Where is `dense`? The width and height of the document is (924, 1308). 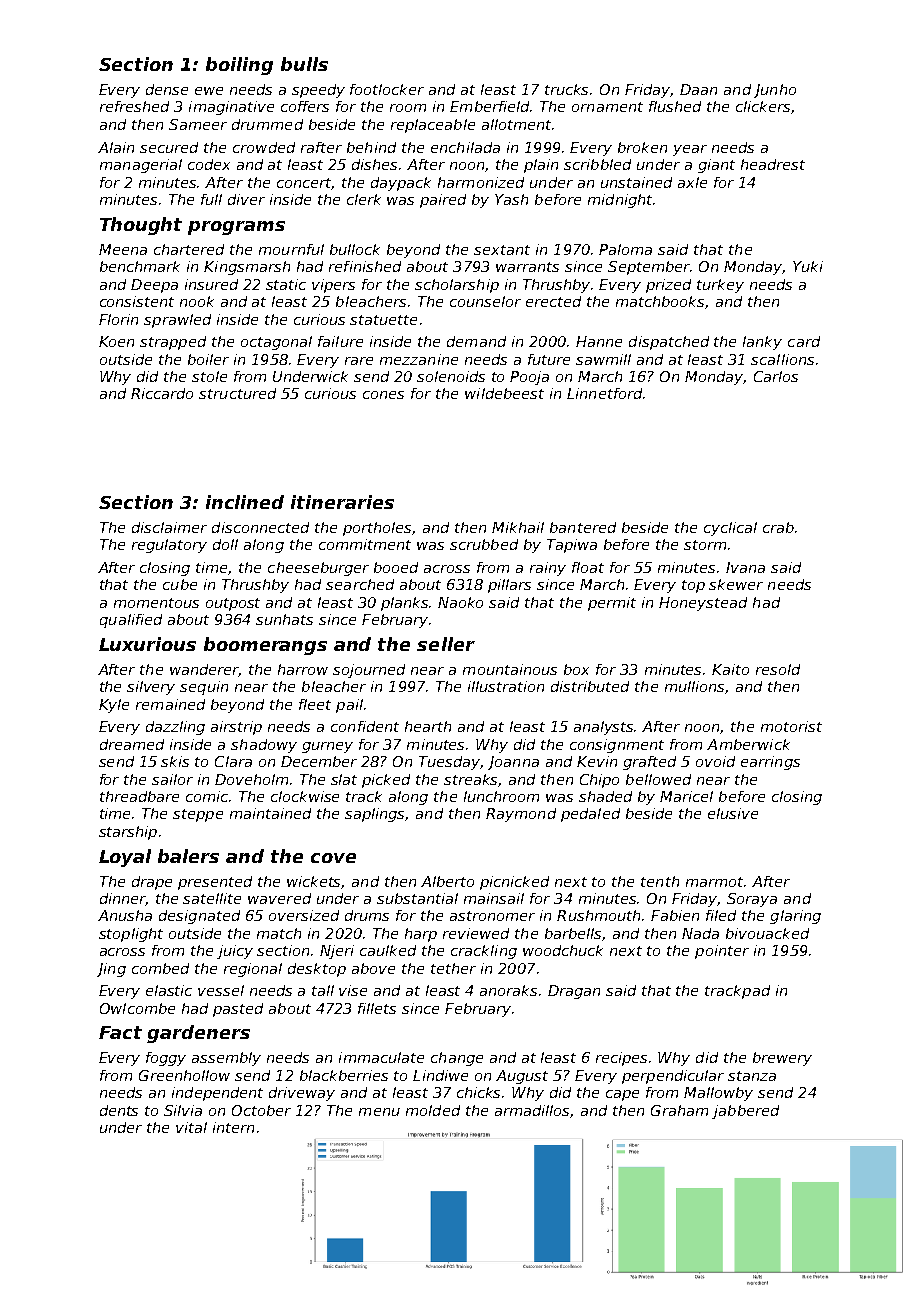
dense is located at coordinates (167, 89).
